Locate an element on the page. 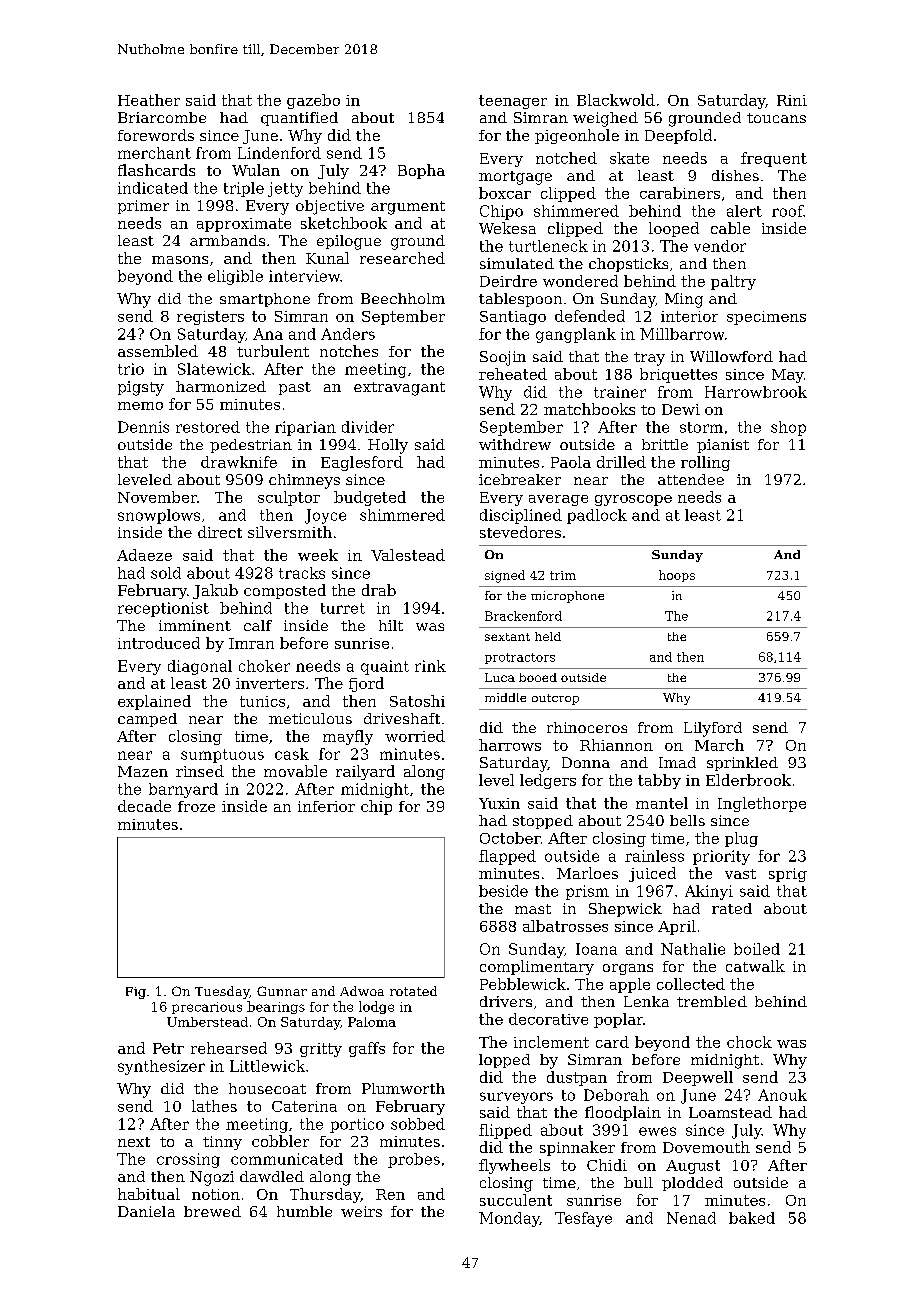  calf is located at coordinates (258, 625).
